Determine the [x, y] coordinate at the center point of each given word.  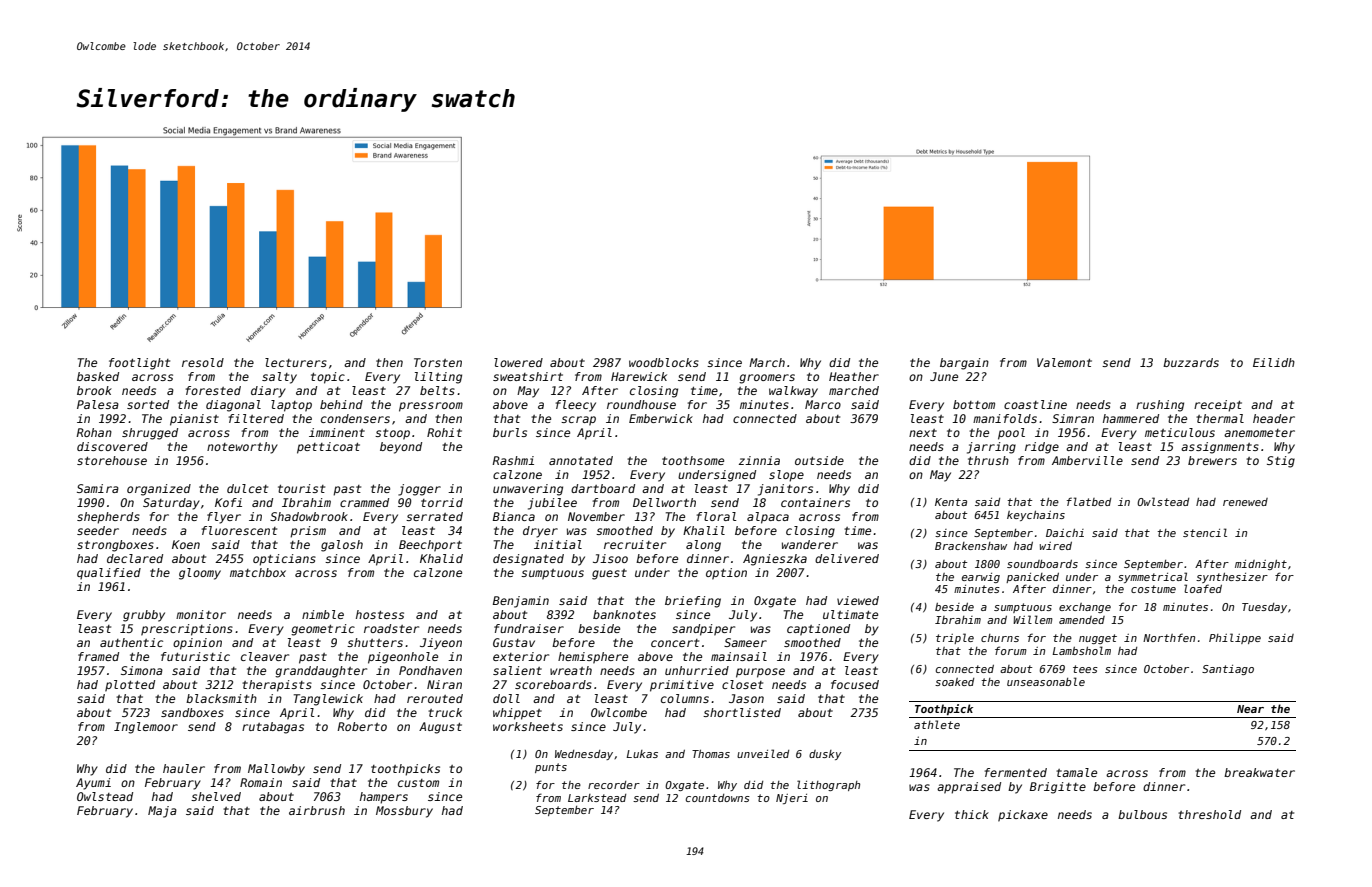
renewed [1245, 502]
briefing [693, 602]
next [923, 433]
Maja [162, 812]
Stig [1281, 462]
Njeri [792, 799]
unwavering [528, 490]
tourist [301, 488]
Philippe [1235, 638]
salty [279, 378]
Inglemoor [146, 728]
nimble [323, 614]
